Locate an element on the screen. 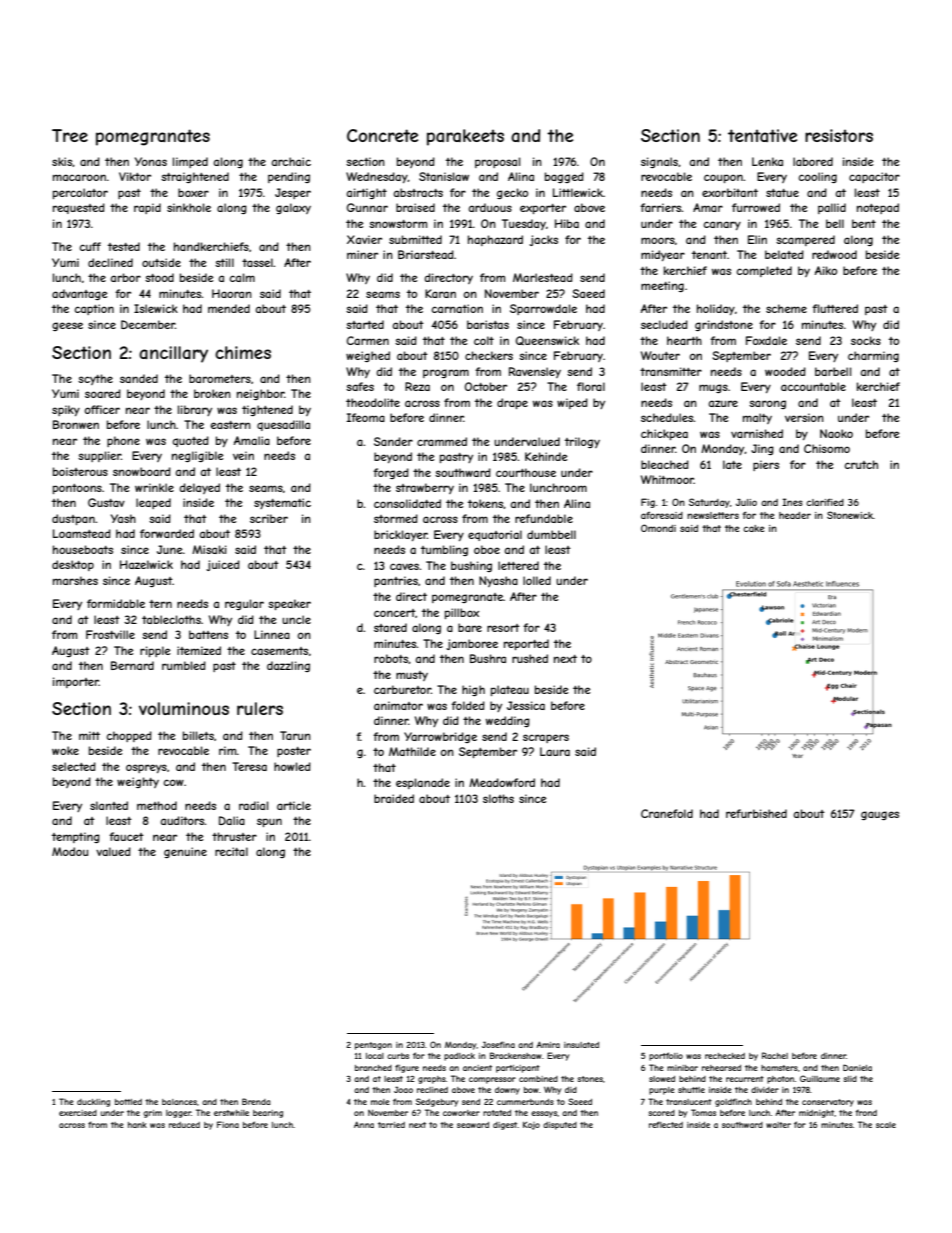 The height and width of the screenshot is (1233, 952). Tree is located at coordinates (70, 135).
